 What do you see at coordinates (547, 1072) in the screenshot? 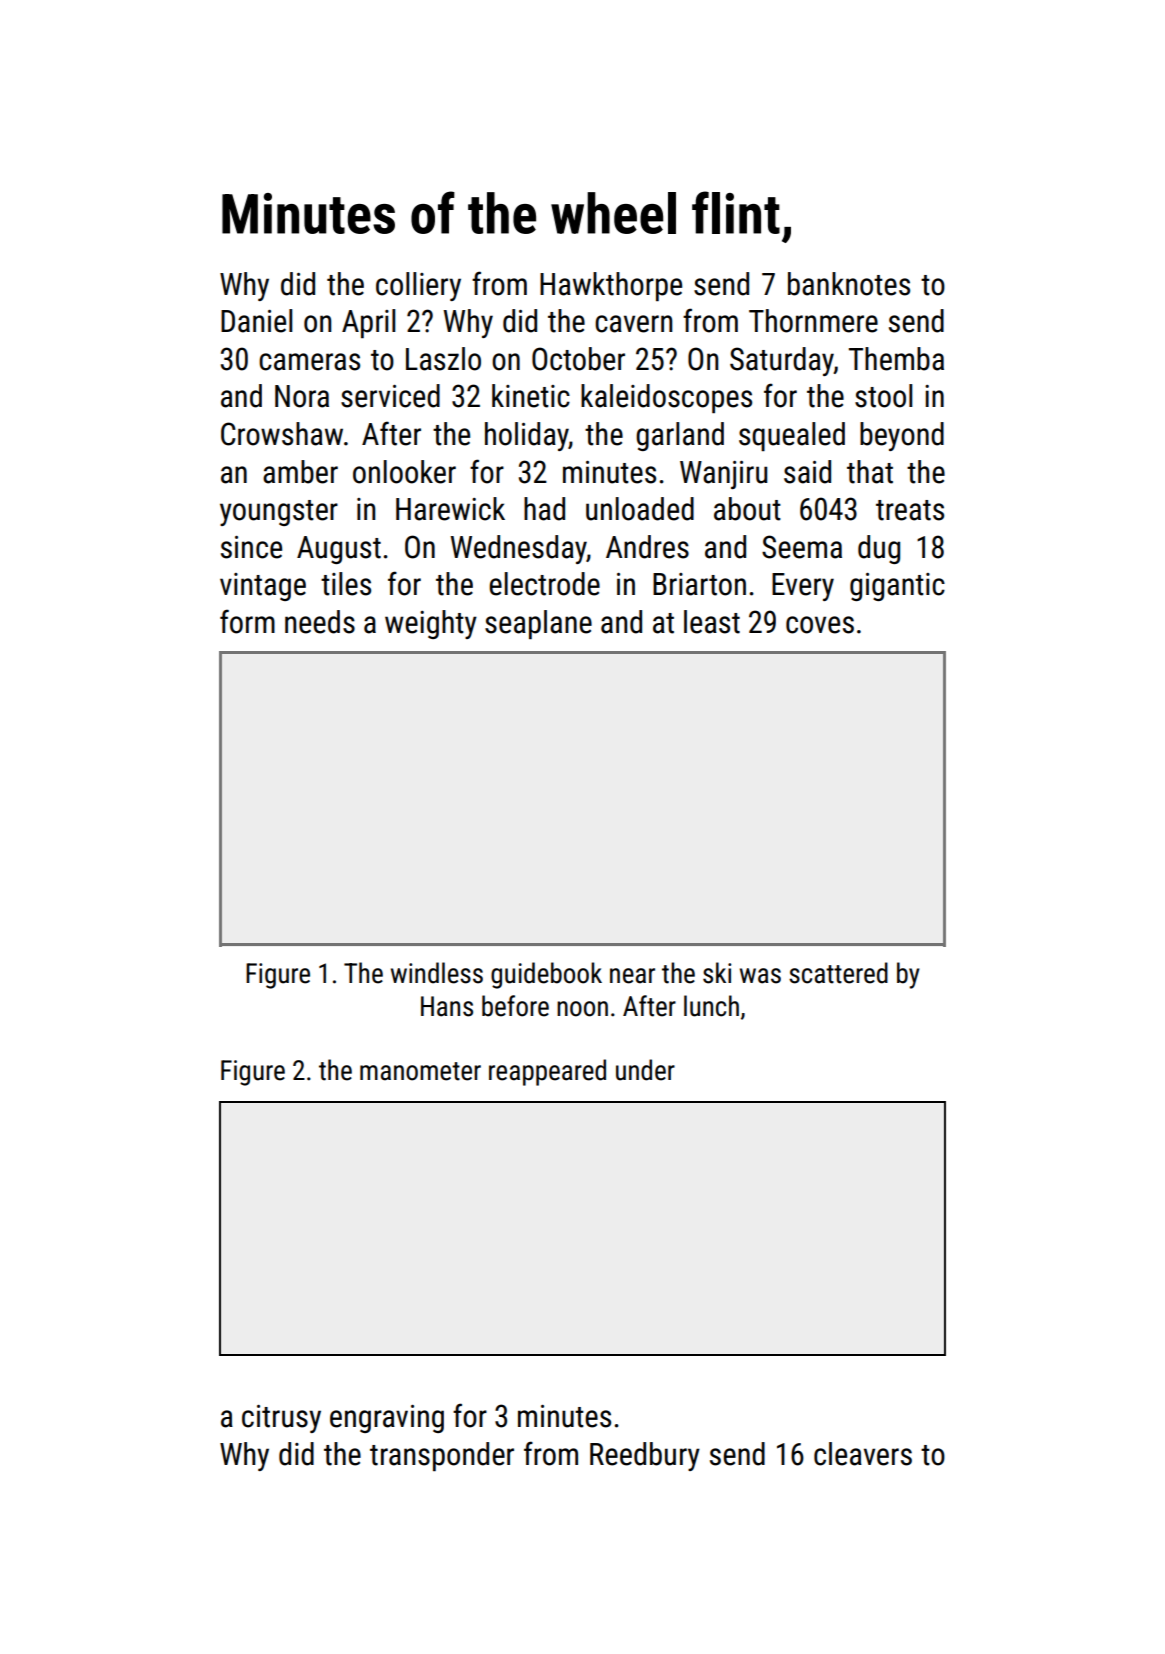
I see `reappeared` at bounding box center [547, 1072].
